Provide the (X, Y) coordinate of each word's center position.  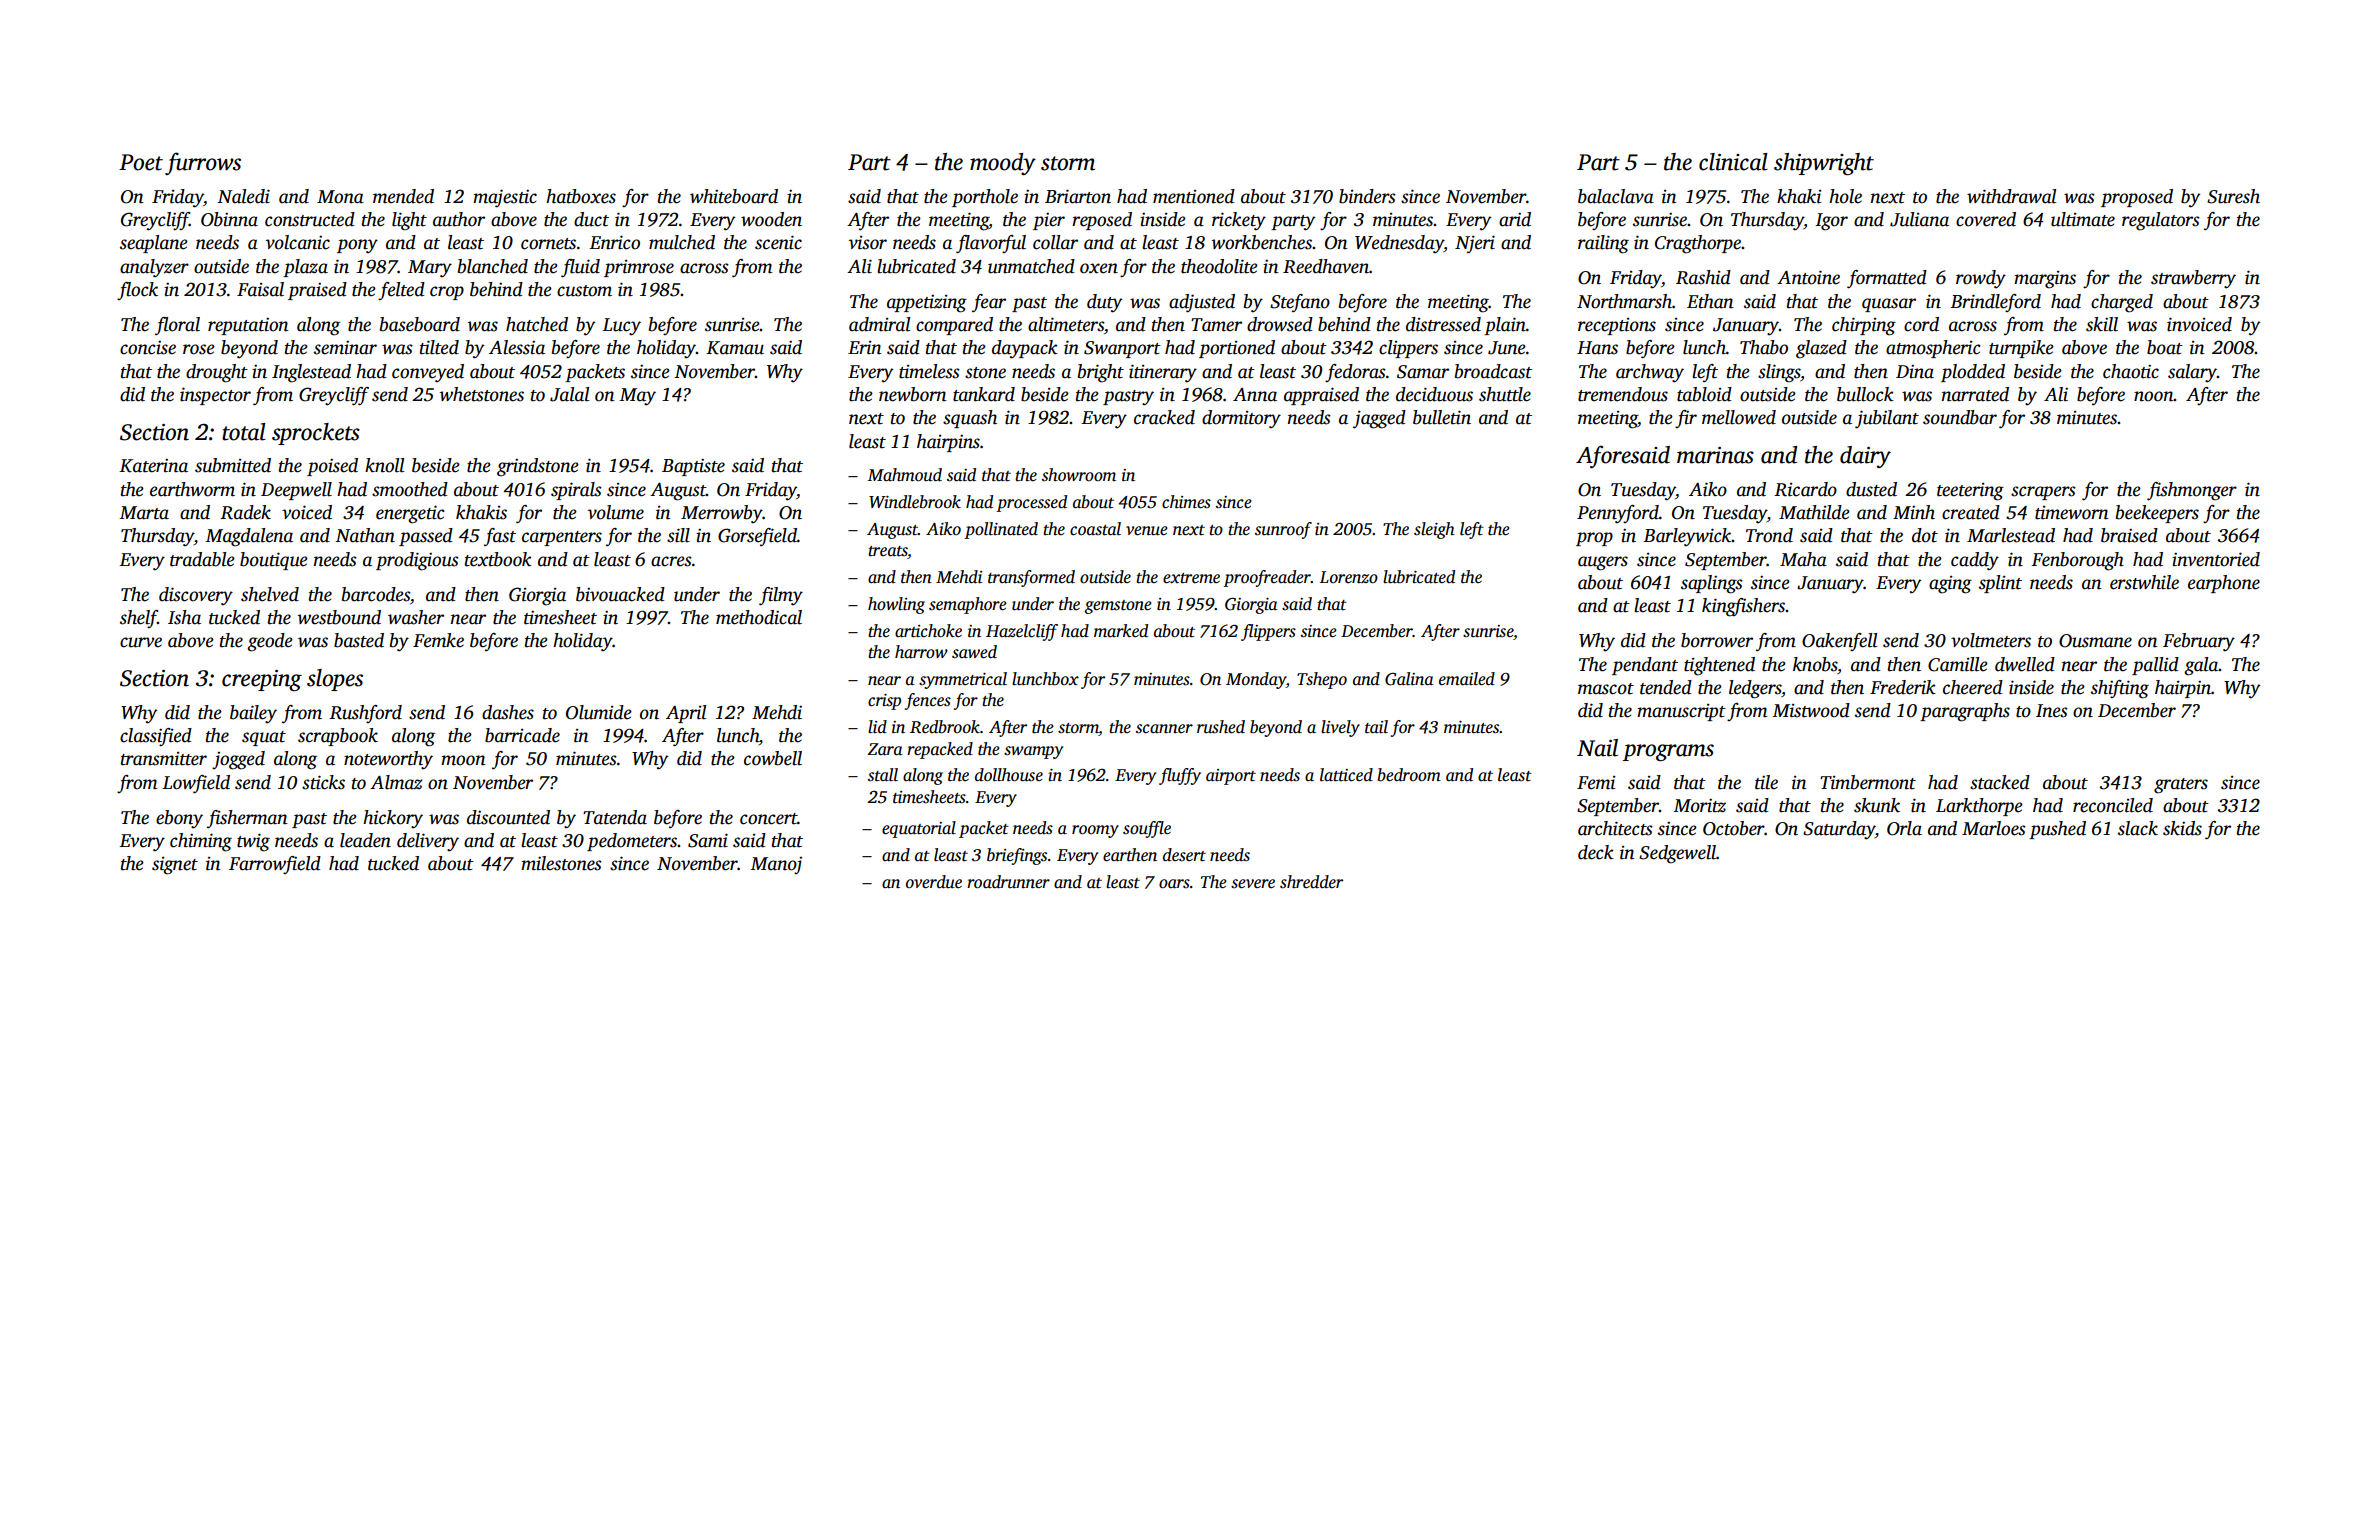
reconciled (2113, 805)
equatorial (919, 829)
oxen (1099, 268)
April (686, 714)
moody (1003, 164)
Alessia (517, 347)
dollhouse (1009, 775)
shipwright (1824, 164)
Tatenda (615, 817)
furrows (203, 163)
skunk (1877, 805)
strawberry (2193, 279)
